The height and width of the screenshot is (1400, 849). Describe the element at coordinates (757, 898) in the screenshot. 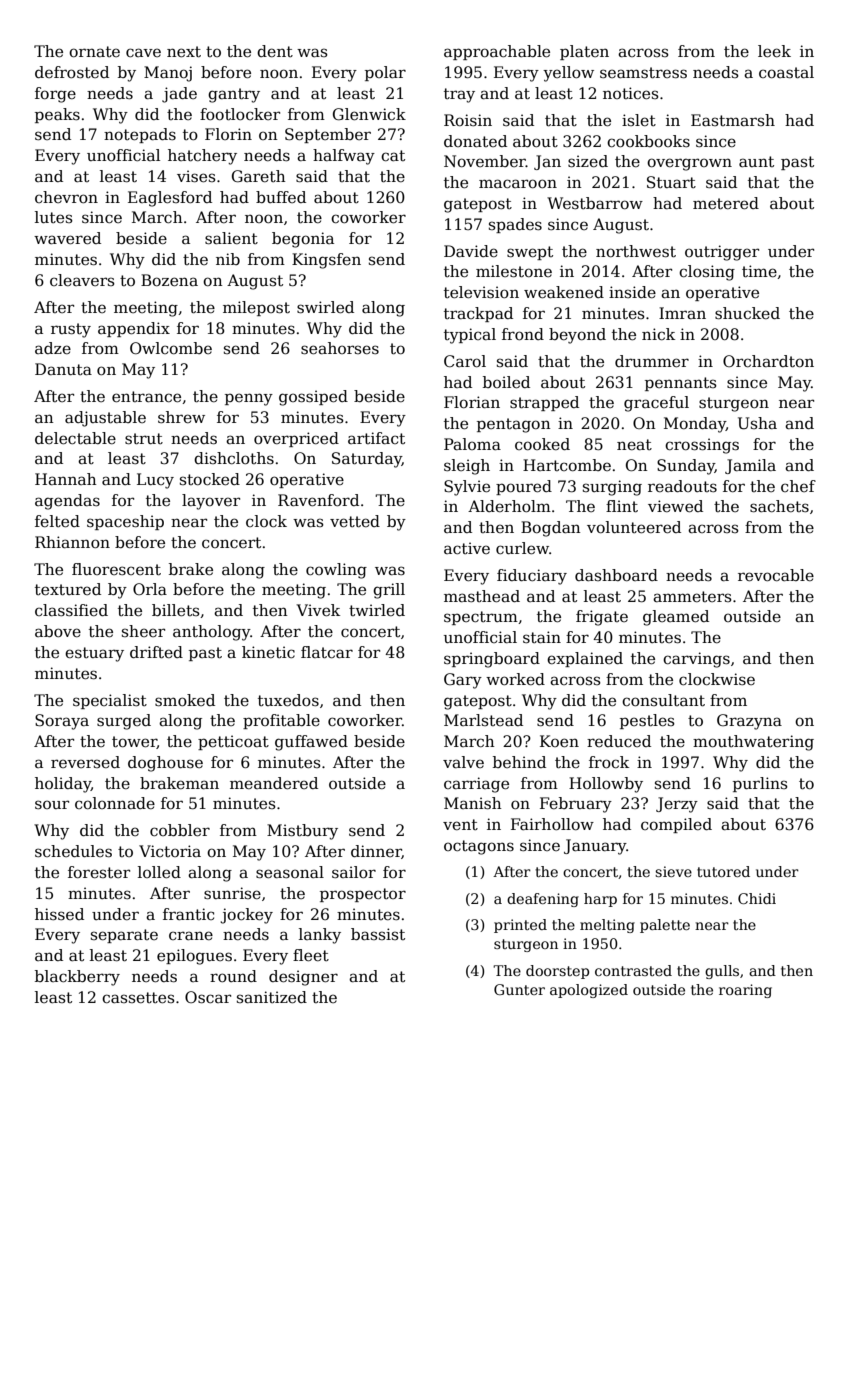

I see `Chidi` at that location.
